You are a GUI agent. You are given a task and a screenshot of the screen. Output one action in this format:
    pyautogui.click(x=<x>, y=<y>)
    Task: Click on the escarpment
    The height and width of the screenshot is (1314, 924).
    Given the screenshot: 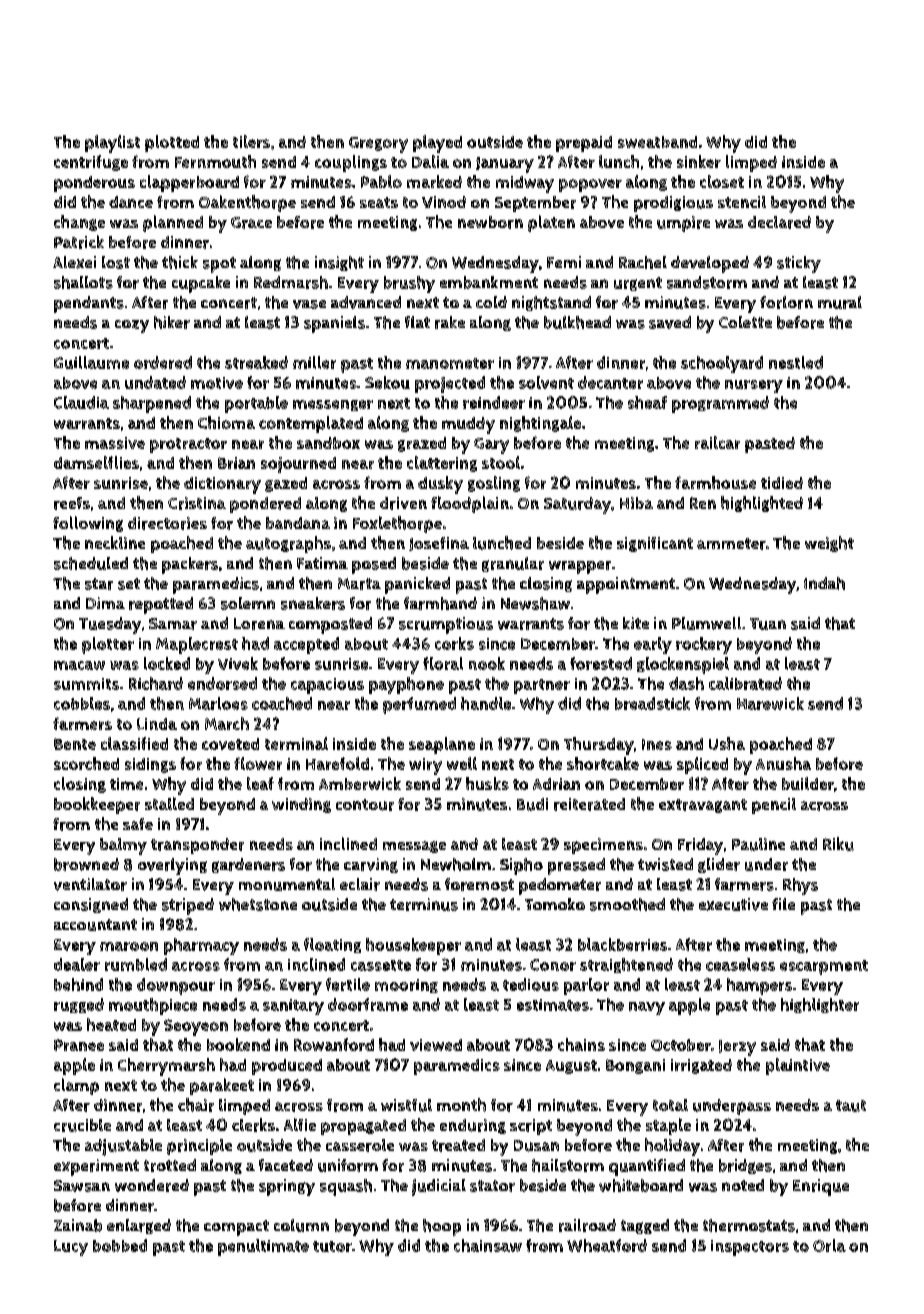 What is the action you would take?
    pyautogui.click(x=824, y=967)
